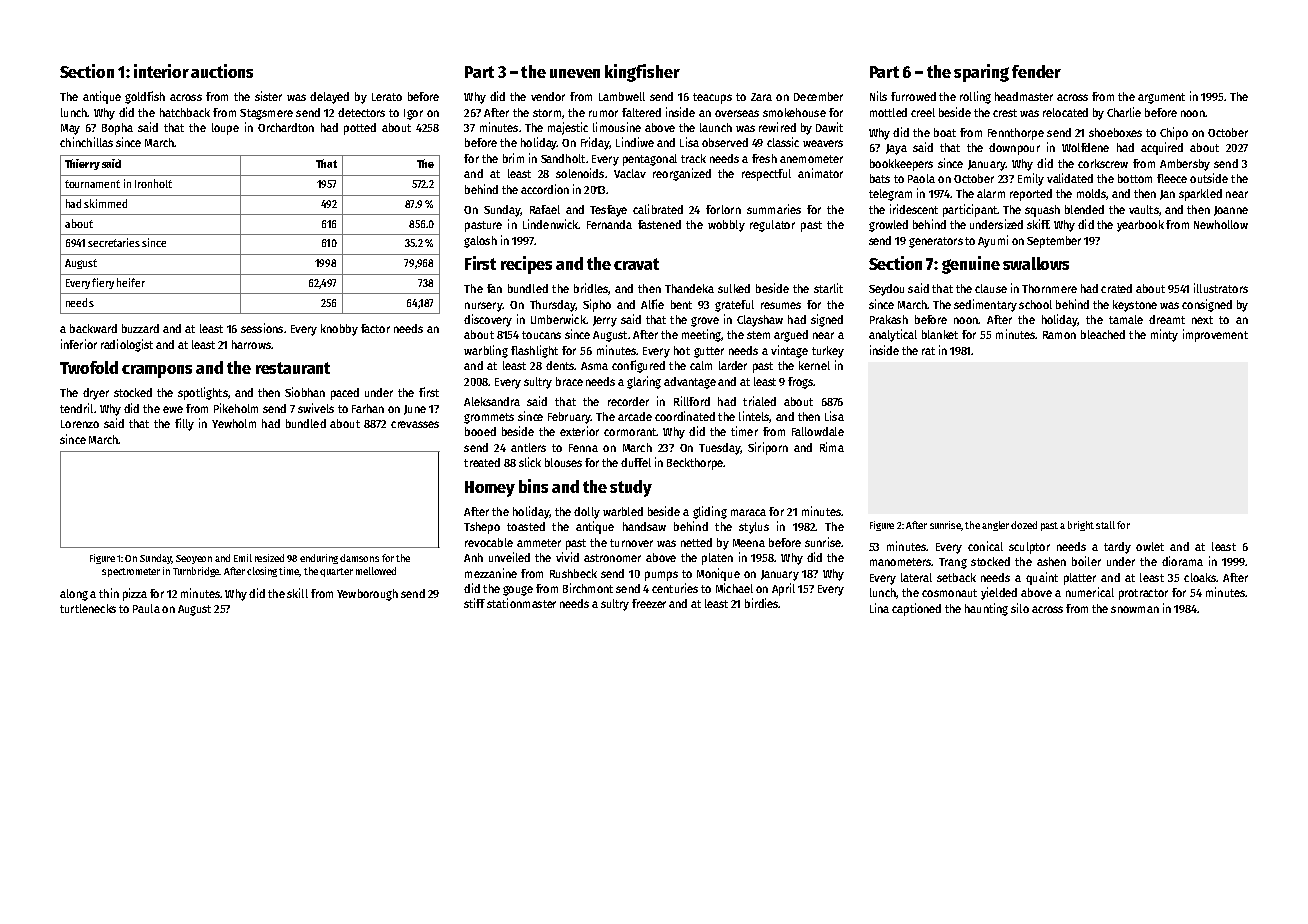 The image size is (1308, 924). I want to click on Tshepo, so click(482, 528).
